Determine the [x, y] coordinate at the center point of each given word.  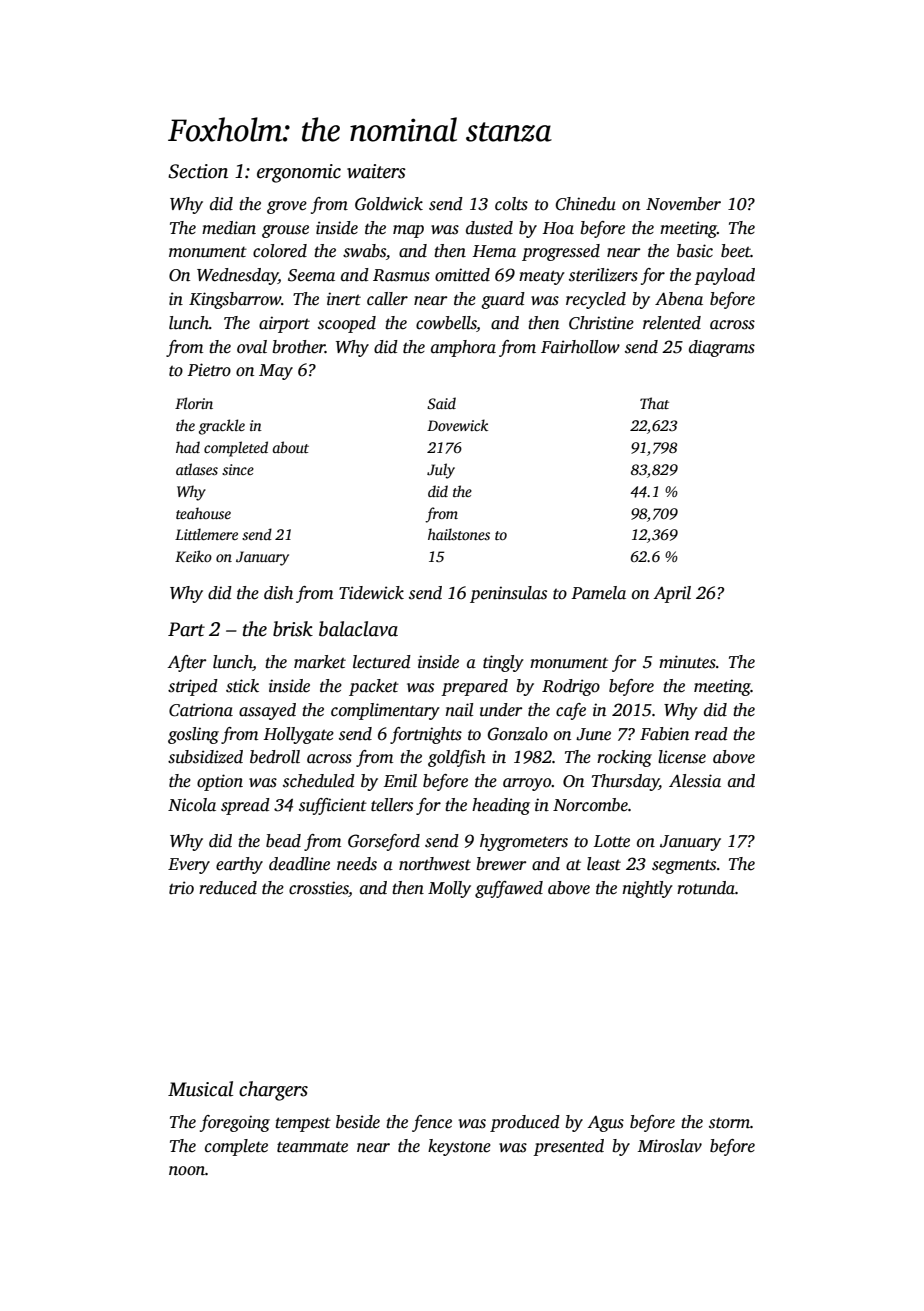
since [238, 469]
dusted [489, 228]
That [654, 403]
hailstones [459, 534]
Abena [679, 299]
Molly [449, 889]
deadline [299, 864]
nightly [647, 889]
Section [198, 171]
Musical [200, 1089]
